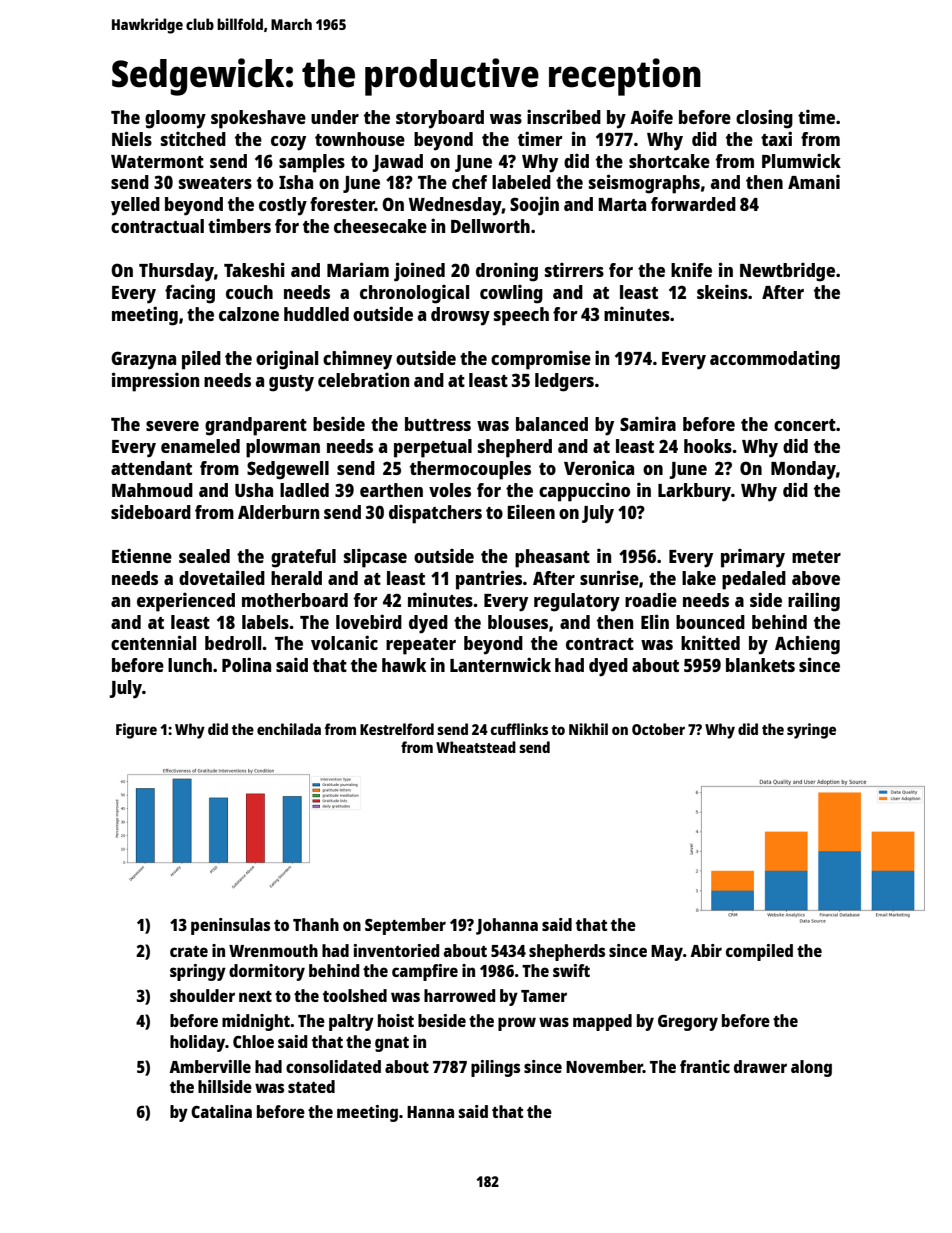 The width and height of the page is (952, 1233). I want to click on sweaters, so click(215, 183).
